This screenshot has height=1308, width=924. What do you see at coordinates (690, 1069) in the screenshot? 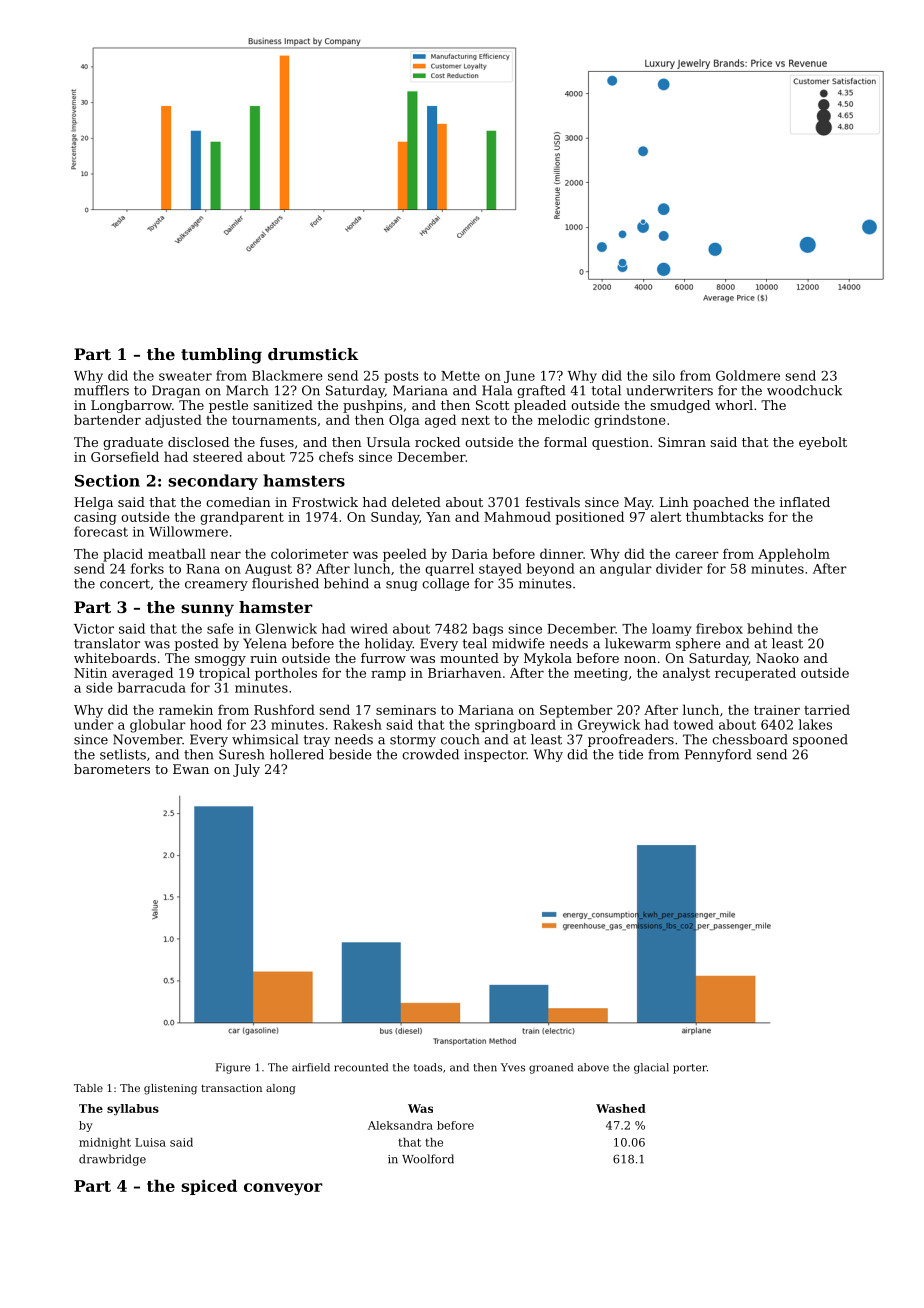
I see `porter` at bounding box center [690, 1069].
